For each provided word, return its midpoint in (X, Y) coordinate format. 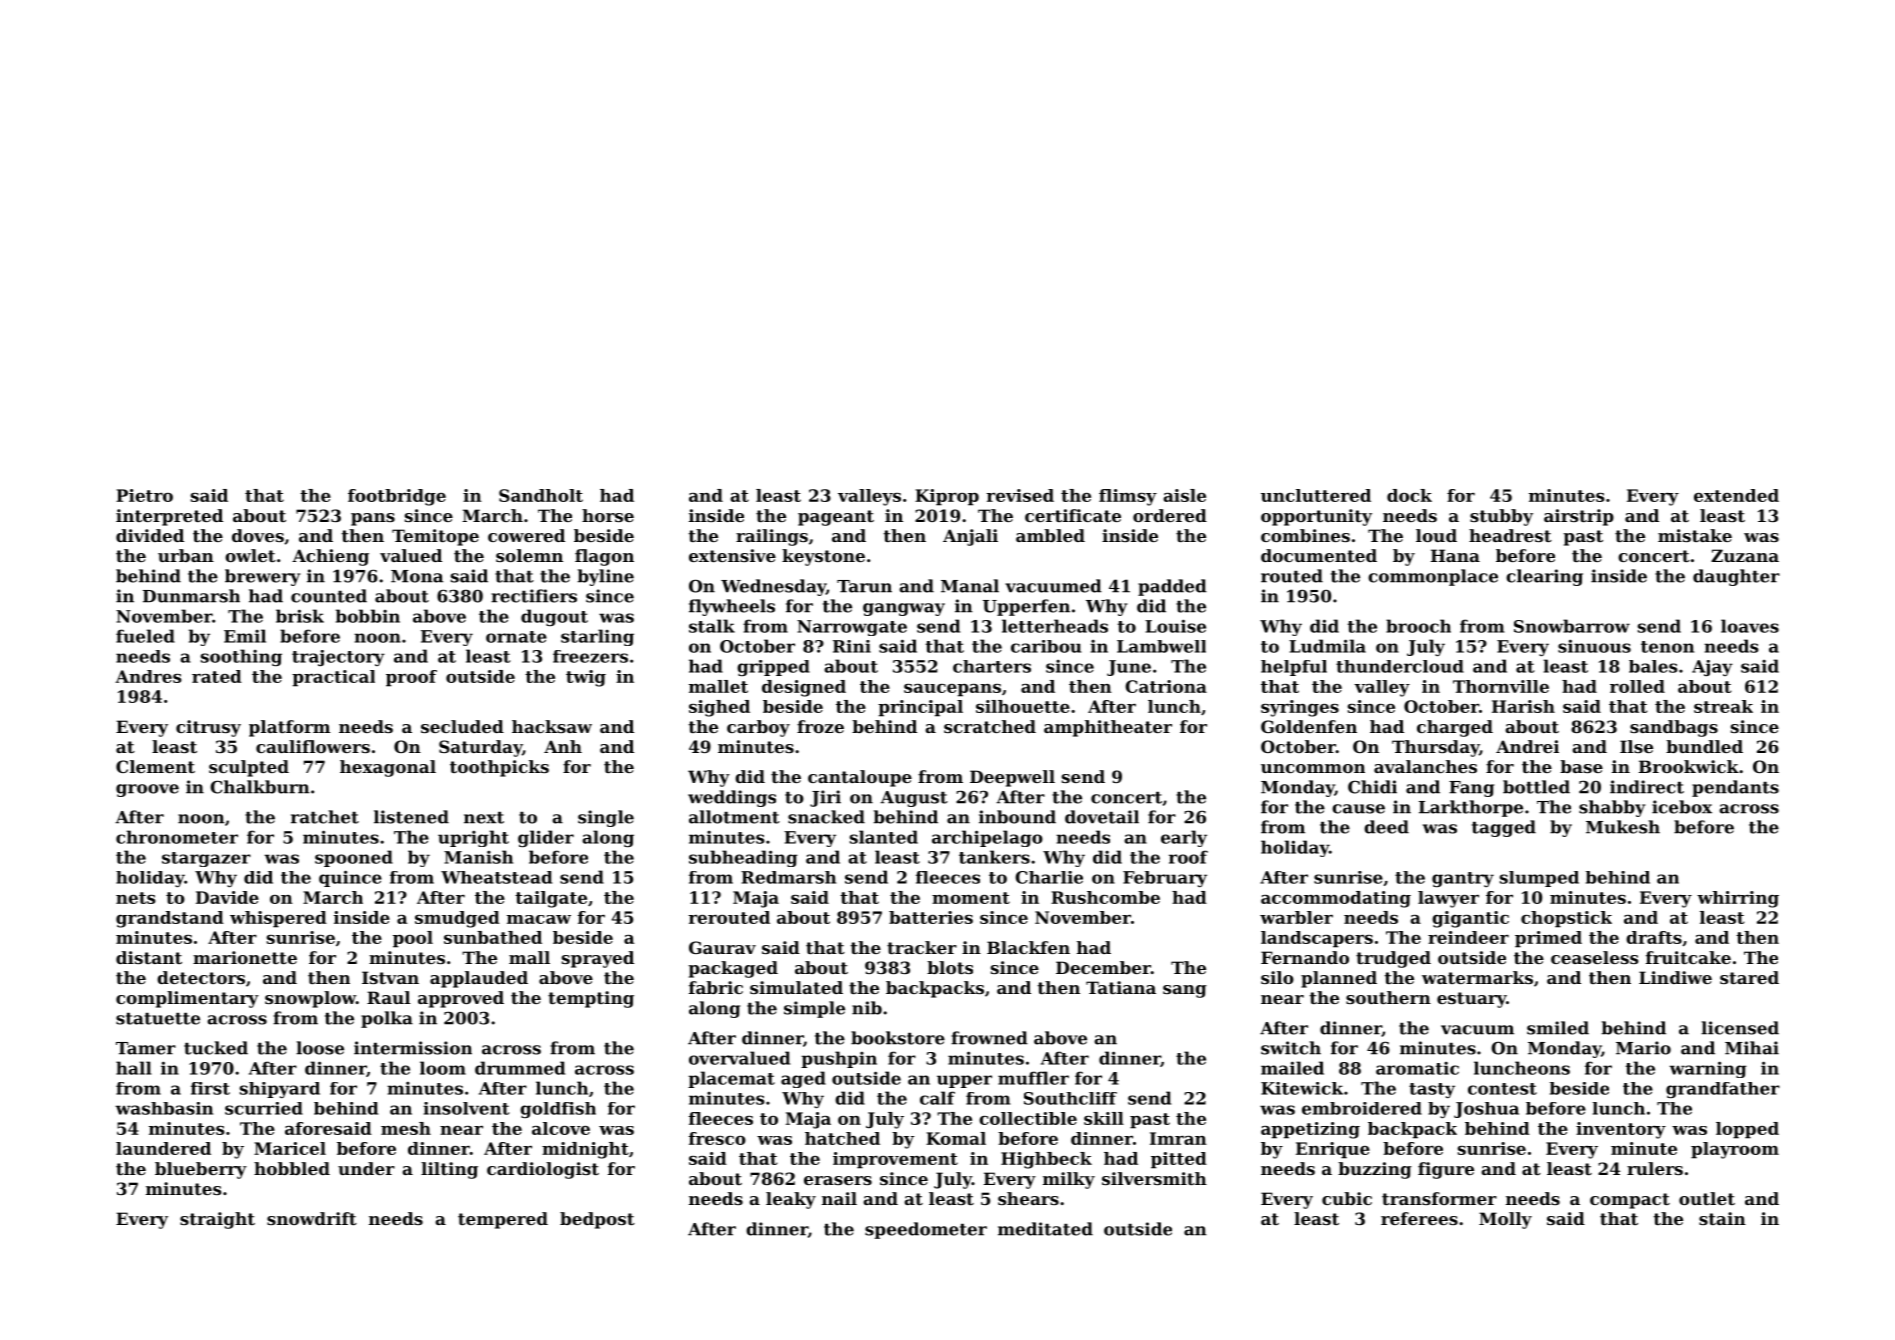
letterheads (1055, 626)
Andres (148, 676)
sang (1185, 991)
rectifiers (534, 596)
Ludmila (1327, 646)
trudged (1393, 959)
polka (387, 1019)
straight (217, 1220)
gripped (773, 668)
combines (1305, 535)
